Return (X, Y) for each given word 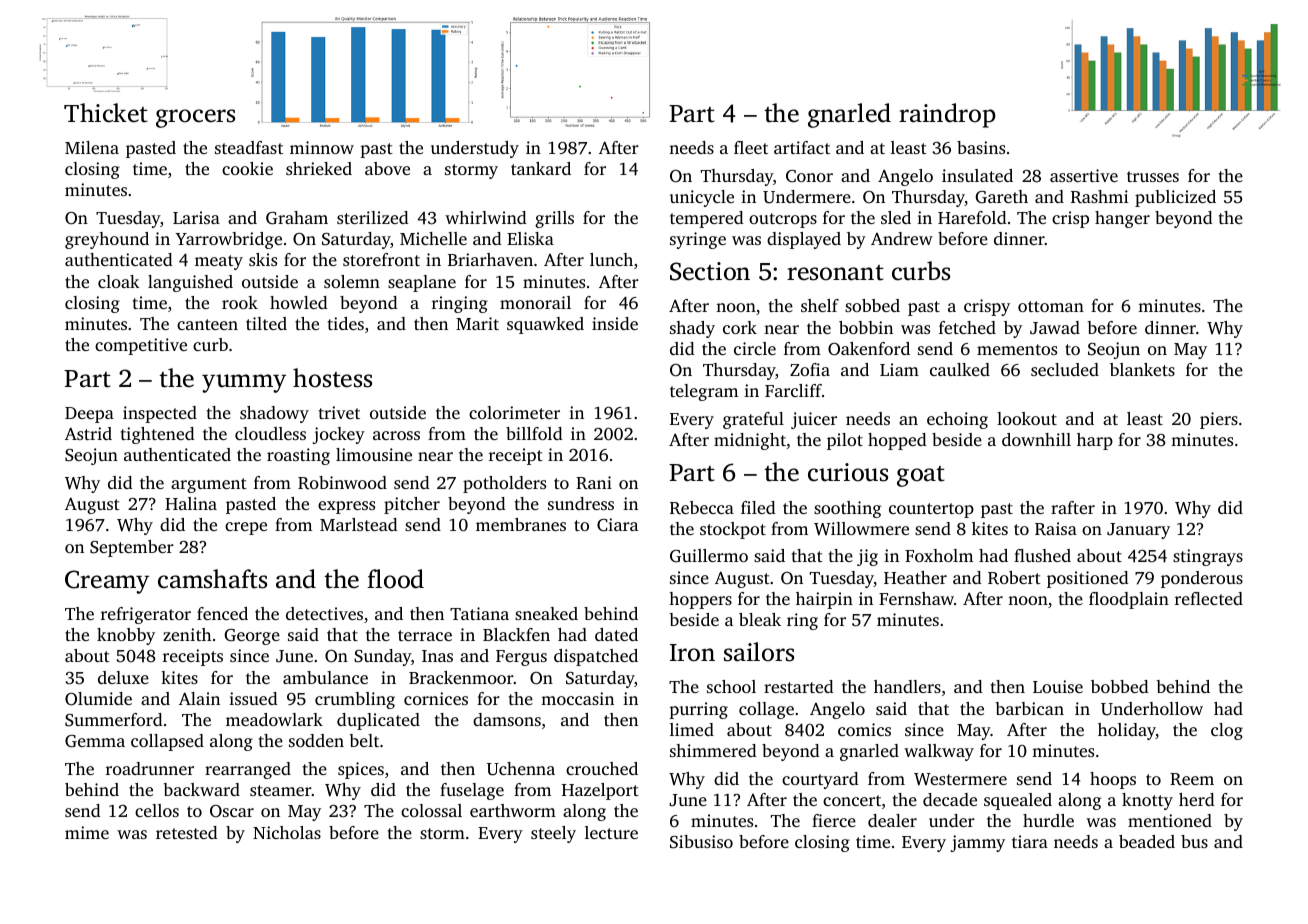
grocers (195, 118)
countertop (931, 510)
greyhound (107, 240)
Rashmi (1099, 197)
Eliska (530, 238)
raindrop (947, 115)
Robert (1014, 578)
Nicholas (287, 832)
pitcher (412, 505)
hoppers (700, 600)
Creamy (107, 582)
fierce (834, 820)
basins (981, 147)
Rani (594, 483)
